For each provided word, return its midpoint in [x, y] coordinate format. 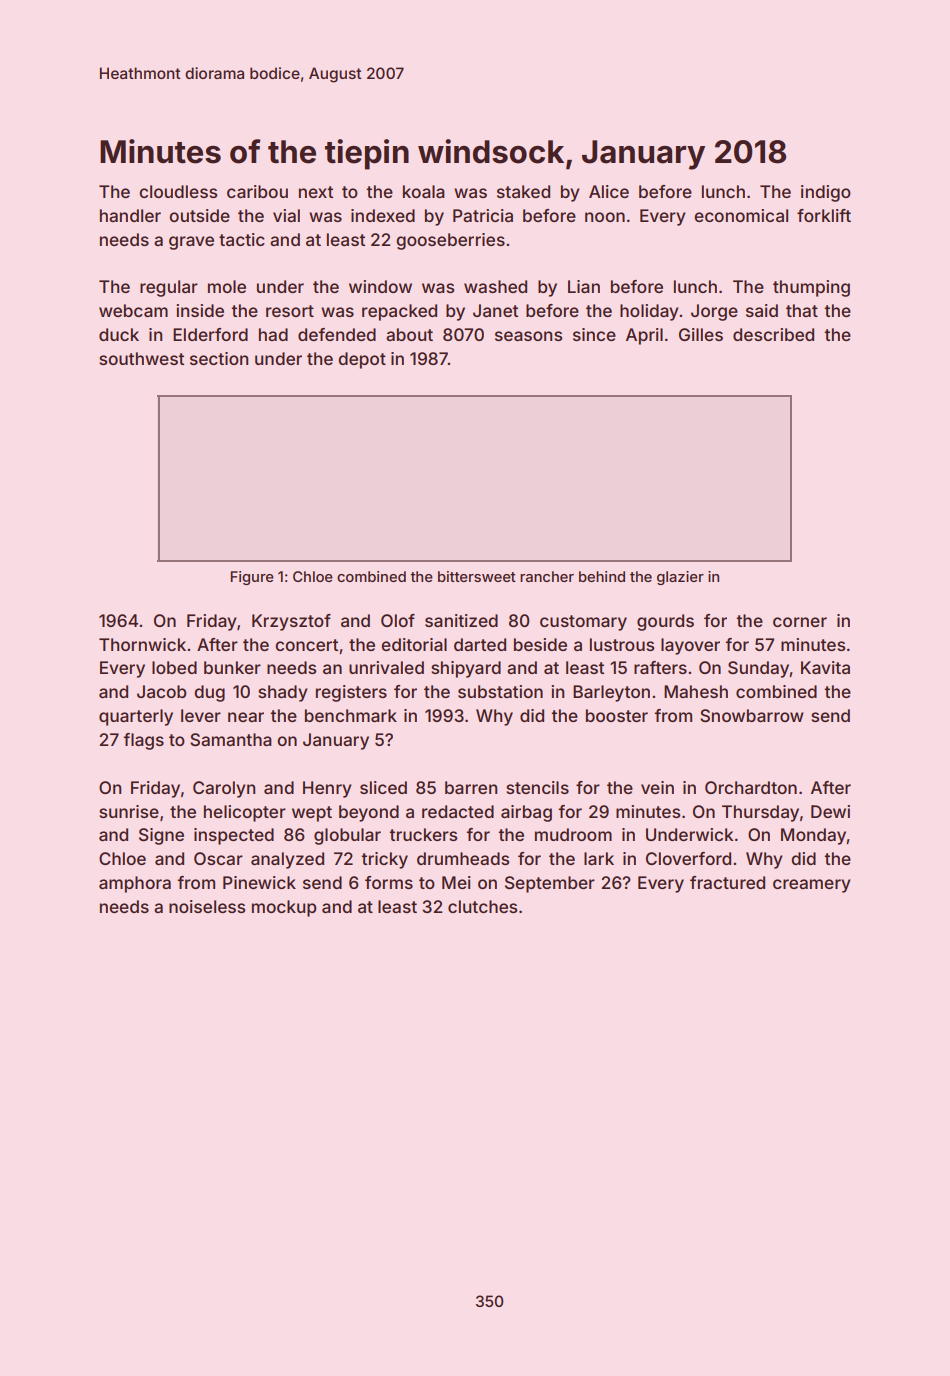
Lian [584, 286]
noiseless [207, 906]
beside [540, 644]
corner [800, 622]
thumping [811, 288]
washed [495, 286]
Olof [398, 620]
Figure [252, 578]
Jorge [714, 312]
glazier [680, 578]
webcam [133, 310]
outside [199, 215]
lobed [174, 667]
